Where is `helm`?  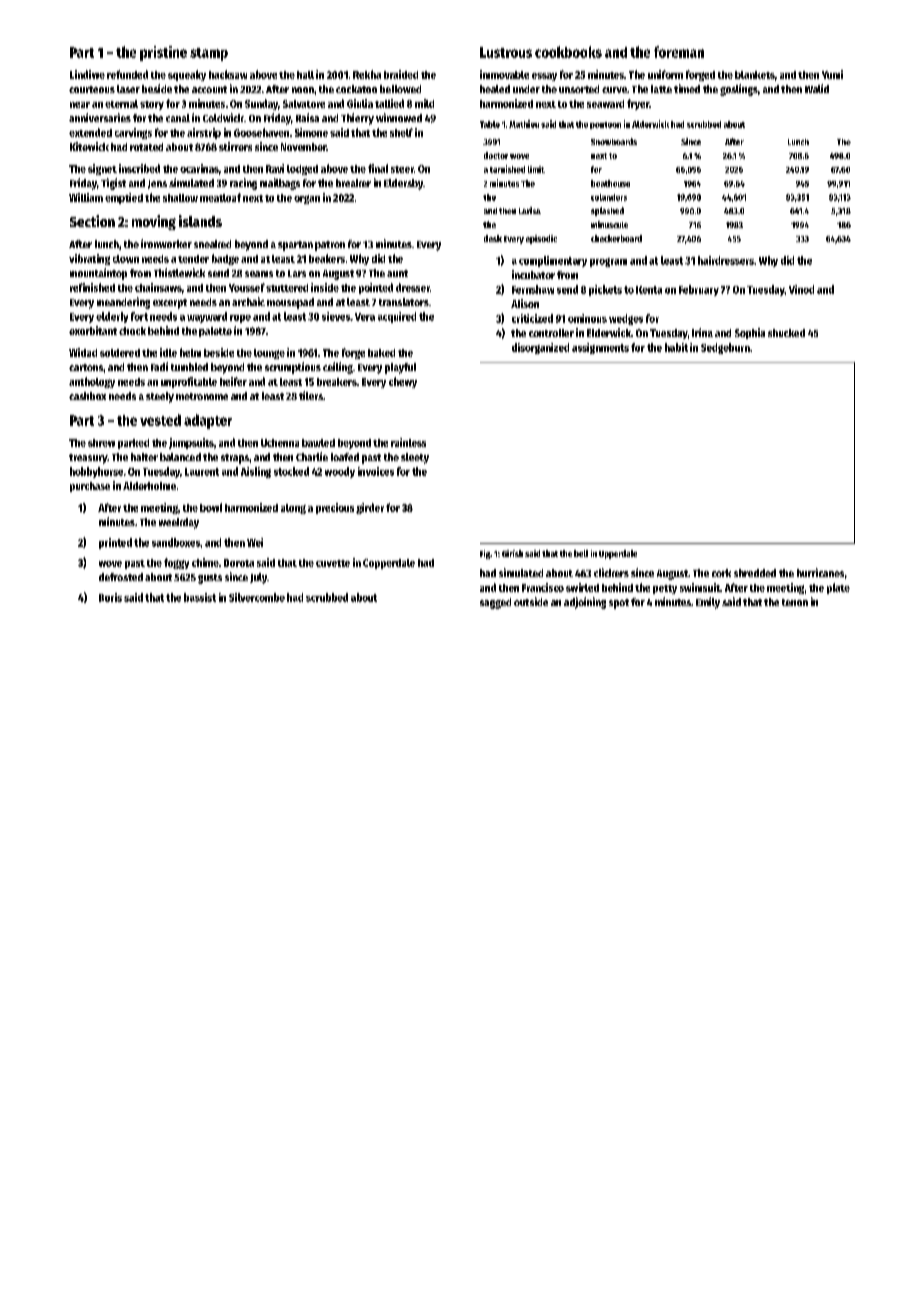 helm is located at coordinates (190, 352).
